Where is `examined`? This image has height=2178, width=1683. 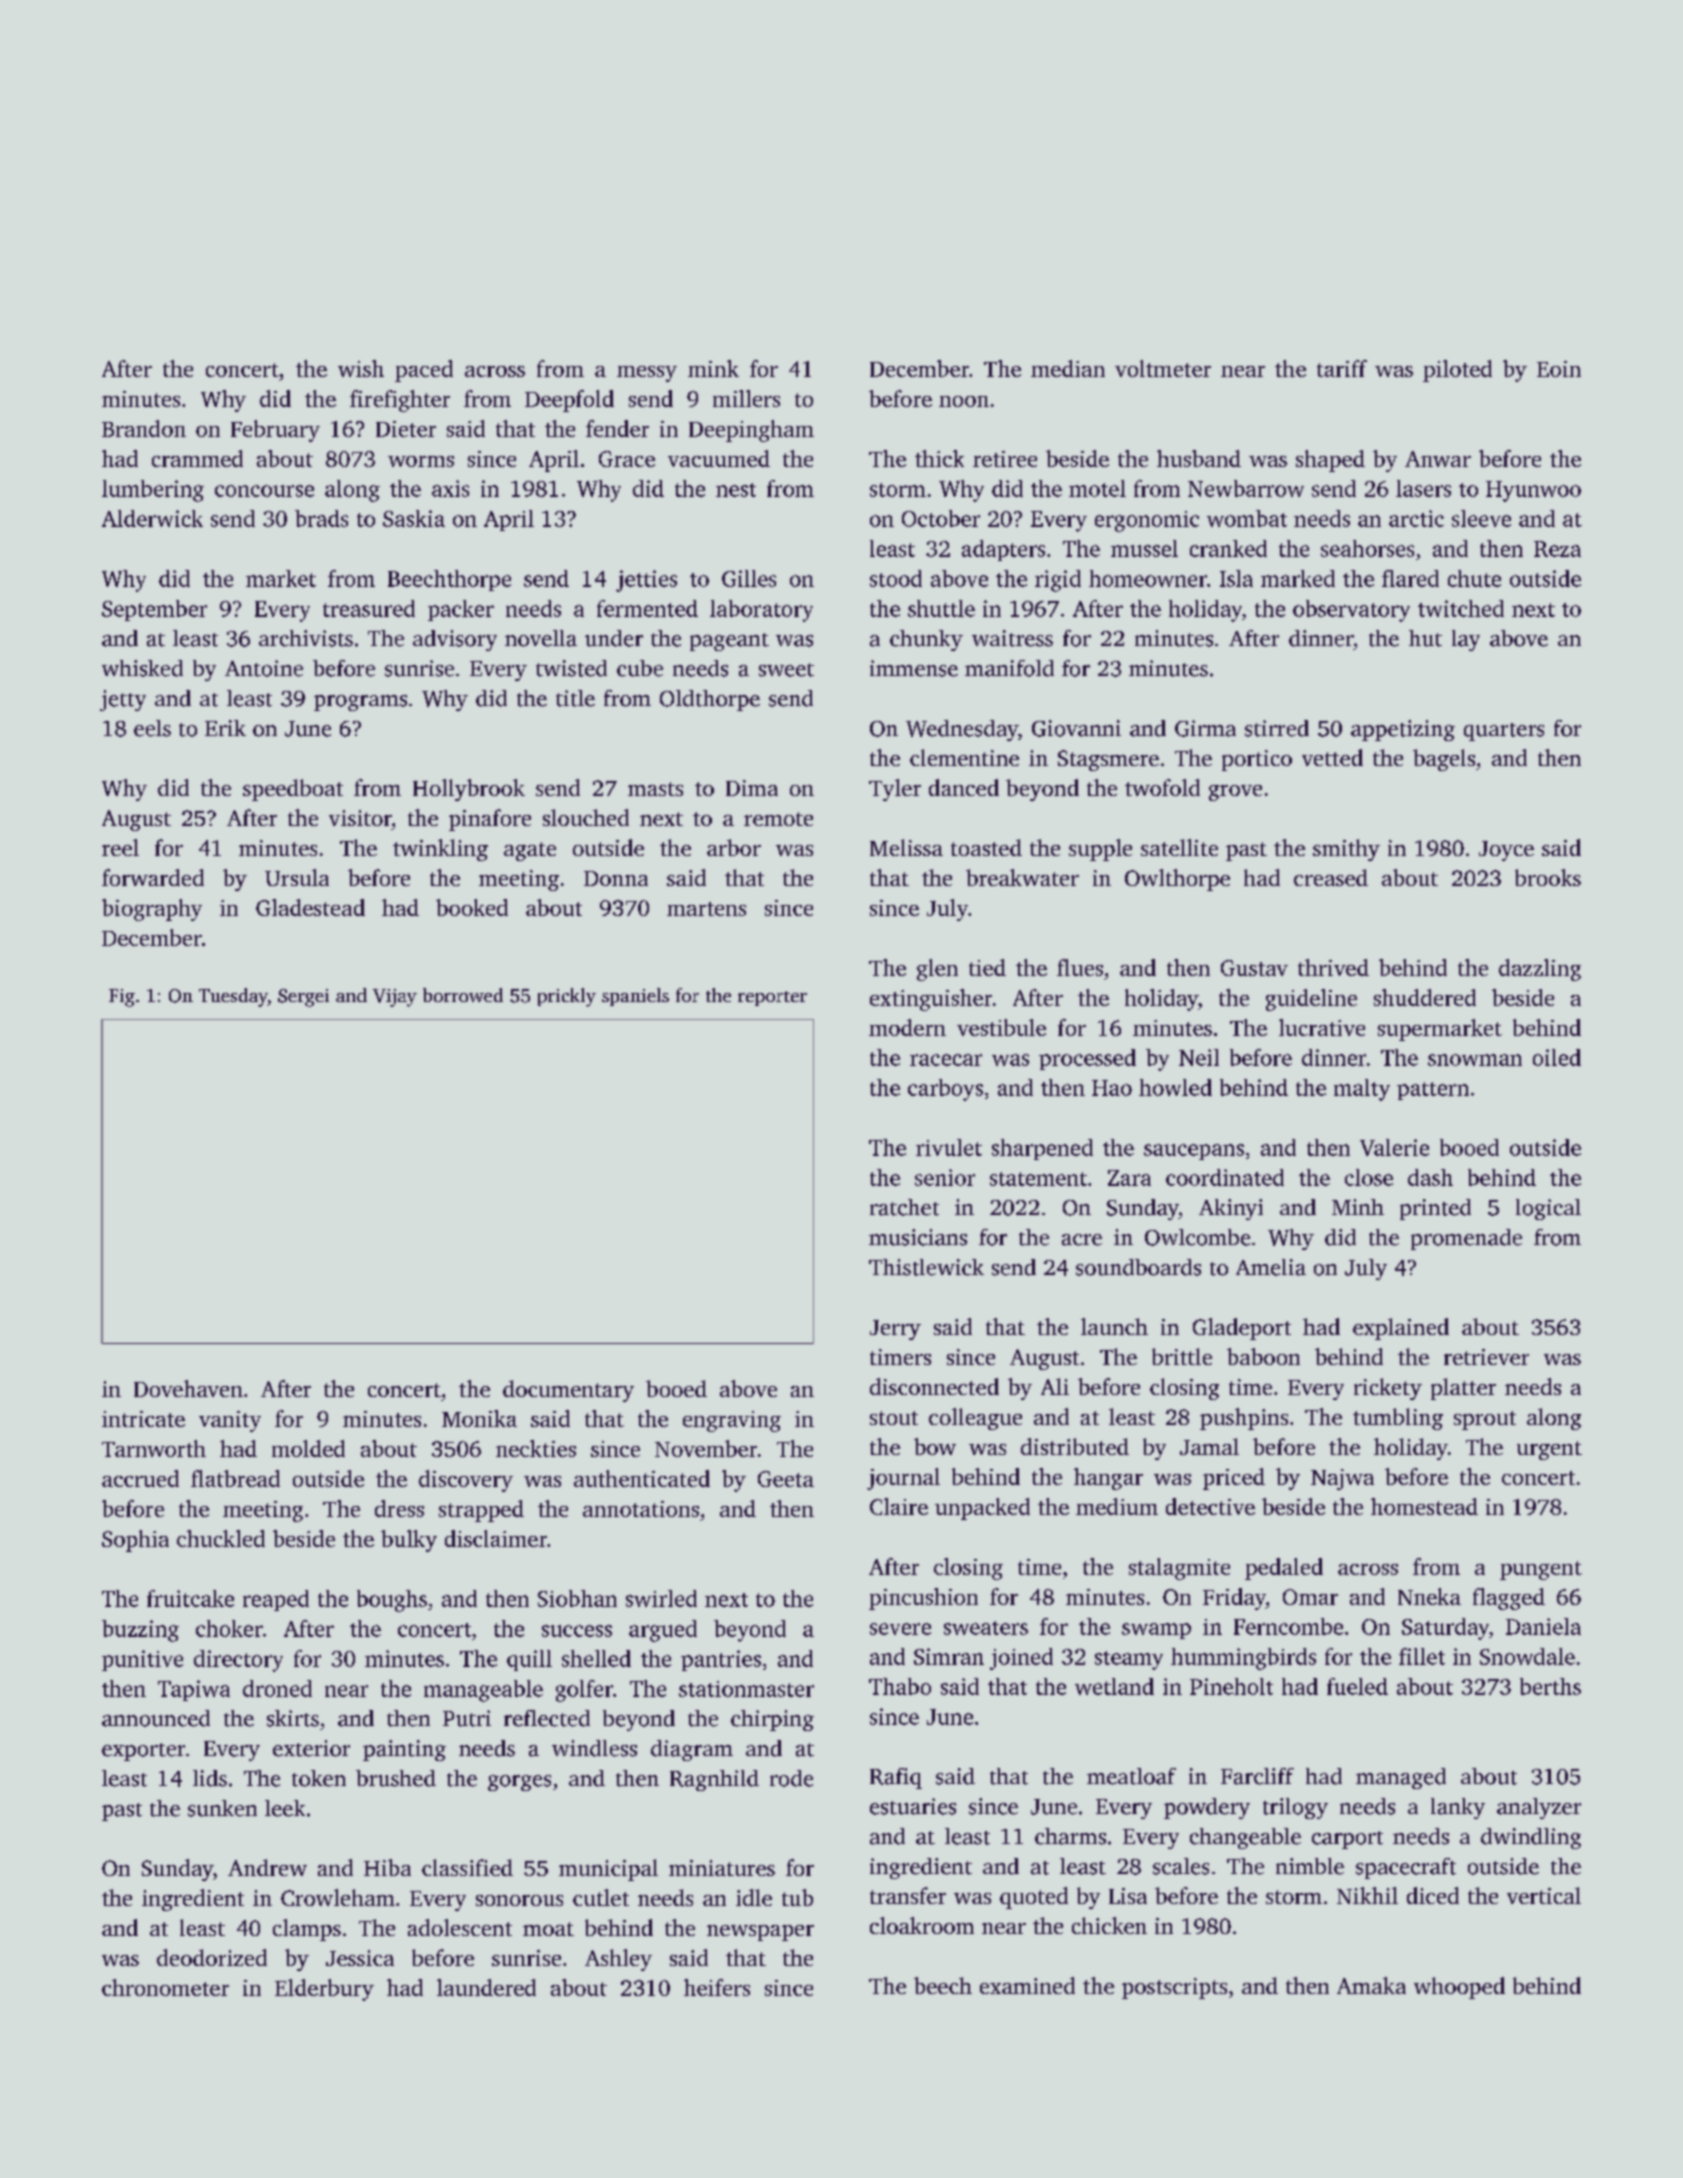
examined is located at coordinates (1027, 1985).
